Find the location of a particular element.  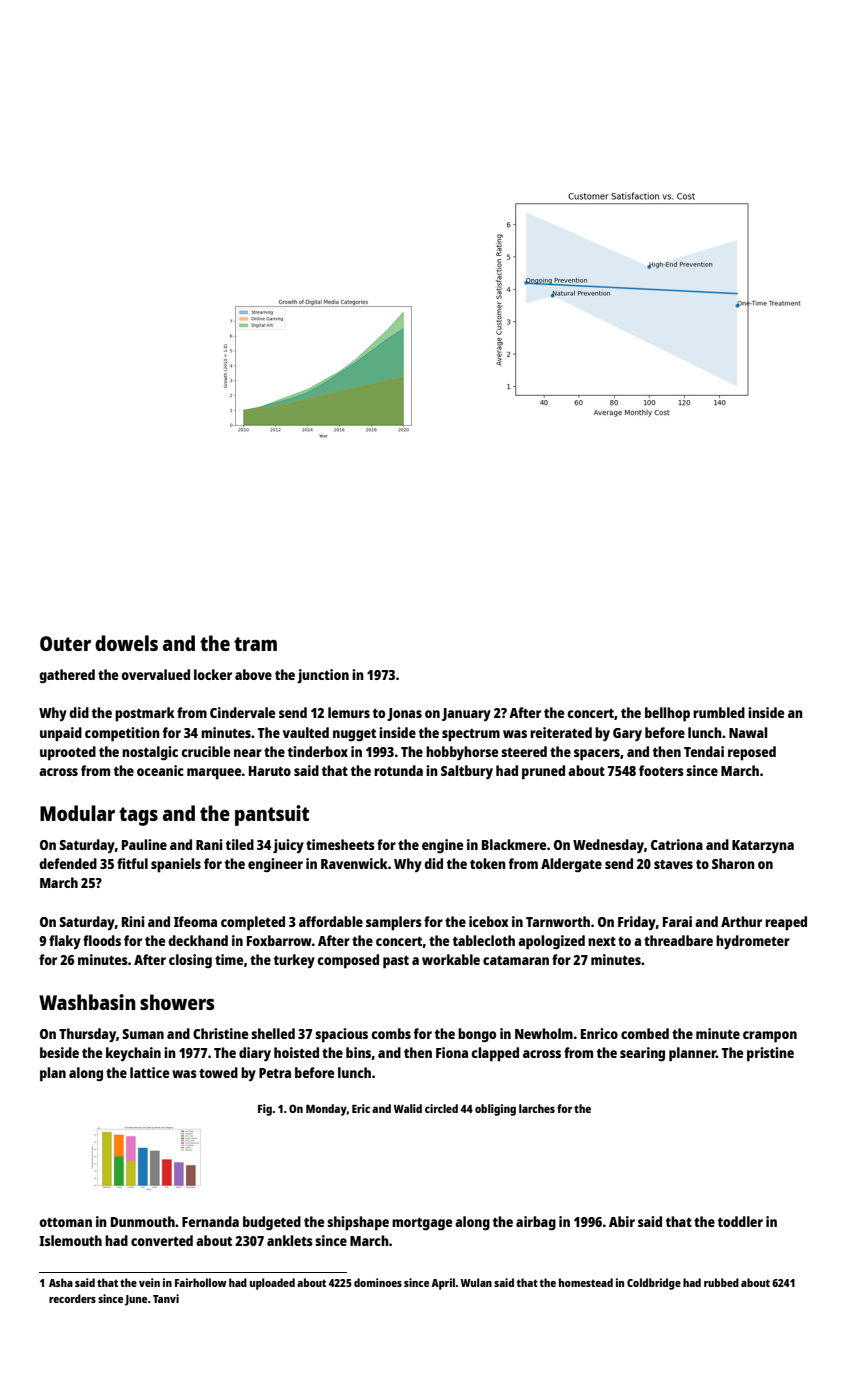

reiterated is located at coordinates (561, 732).
